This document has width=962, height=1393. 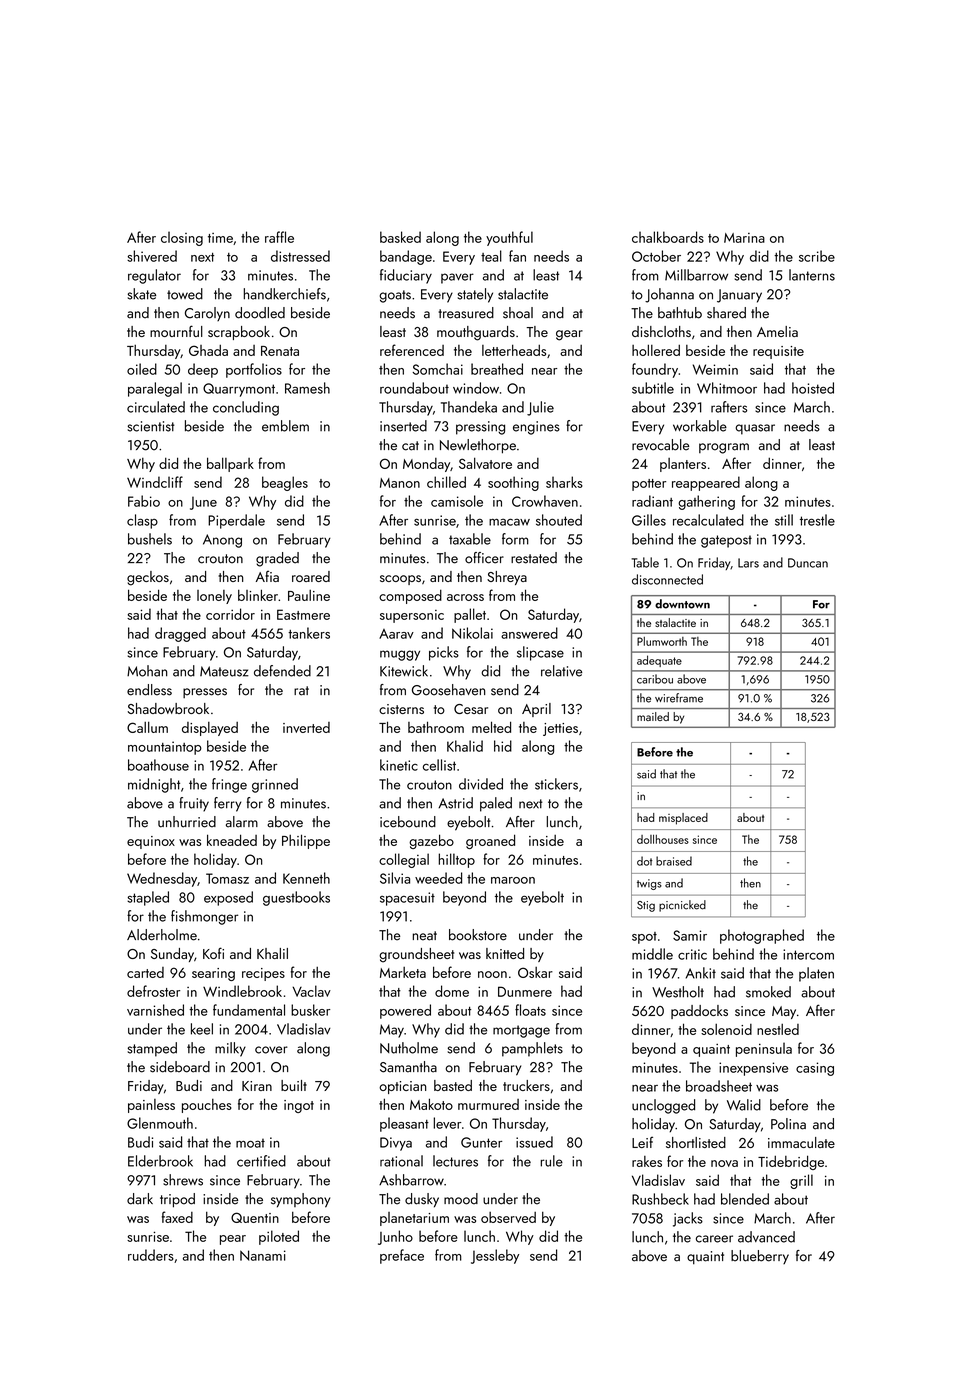 I want to click on pressing, so click(x=480, y=428).
